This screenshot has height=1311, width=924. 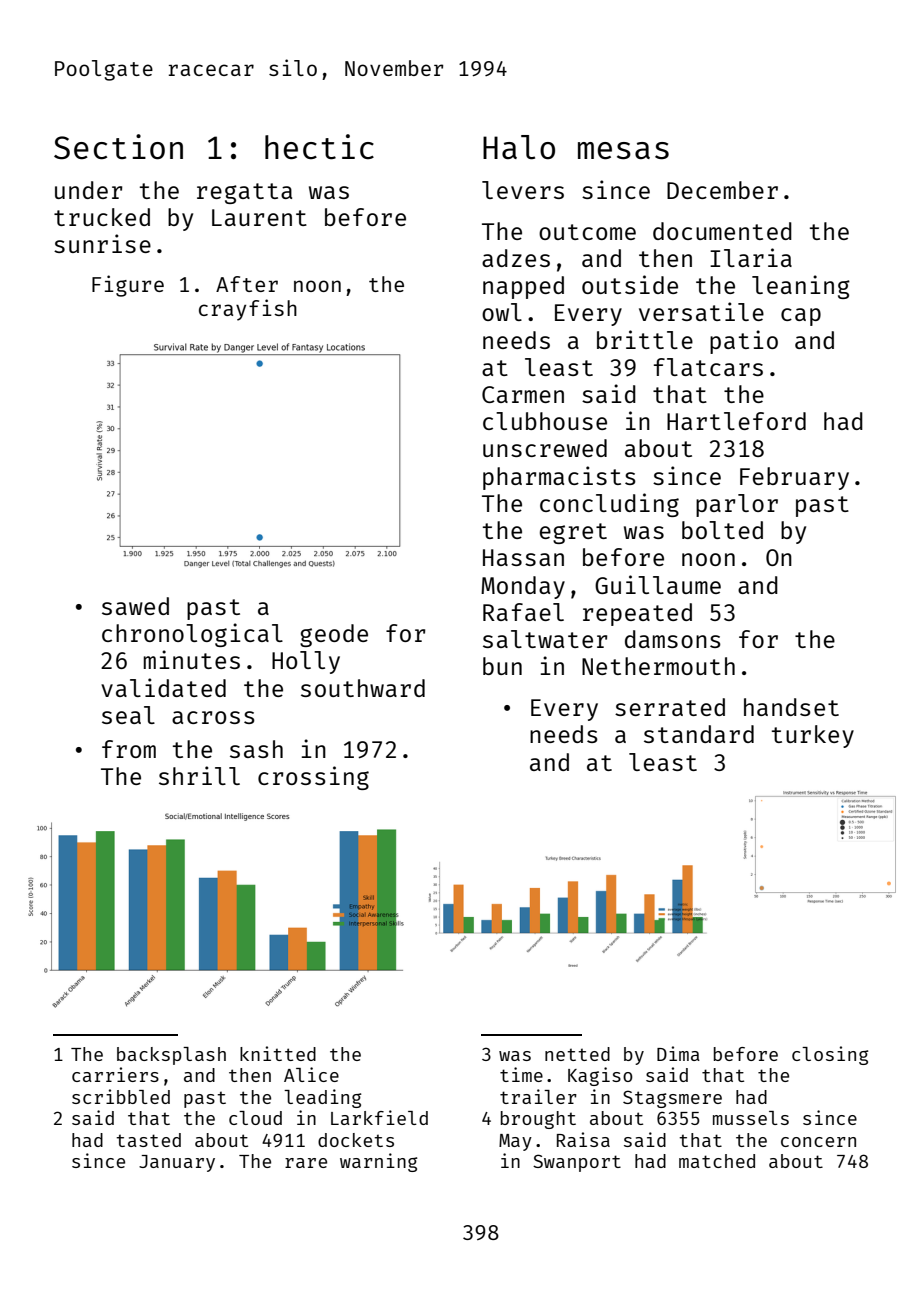 What do you see at coordinates (278, 1053) in the screenshot?
I see `knitted` at bounding box center [278, 1053].
